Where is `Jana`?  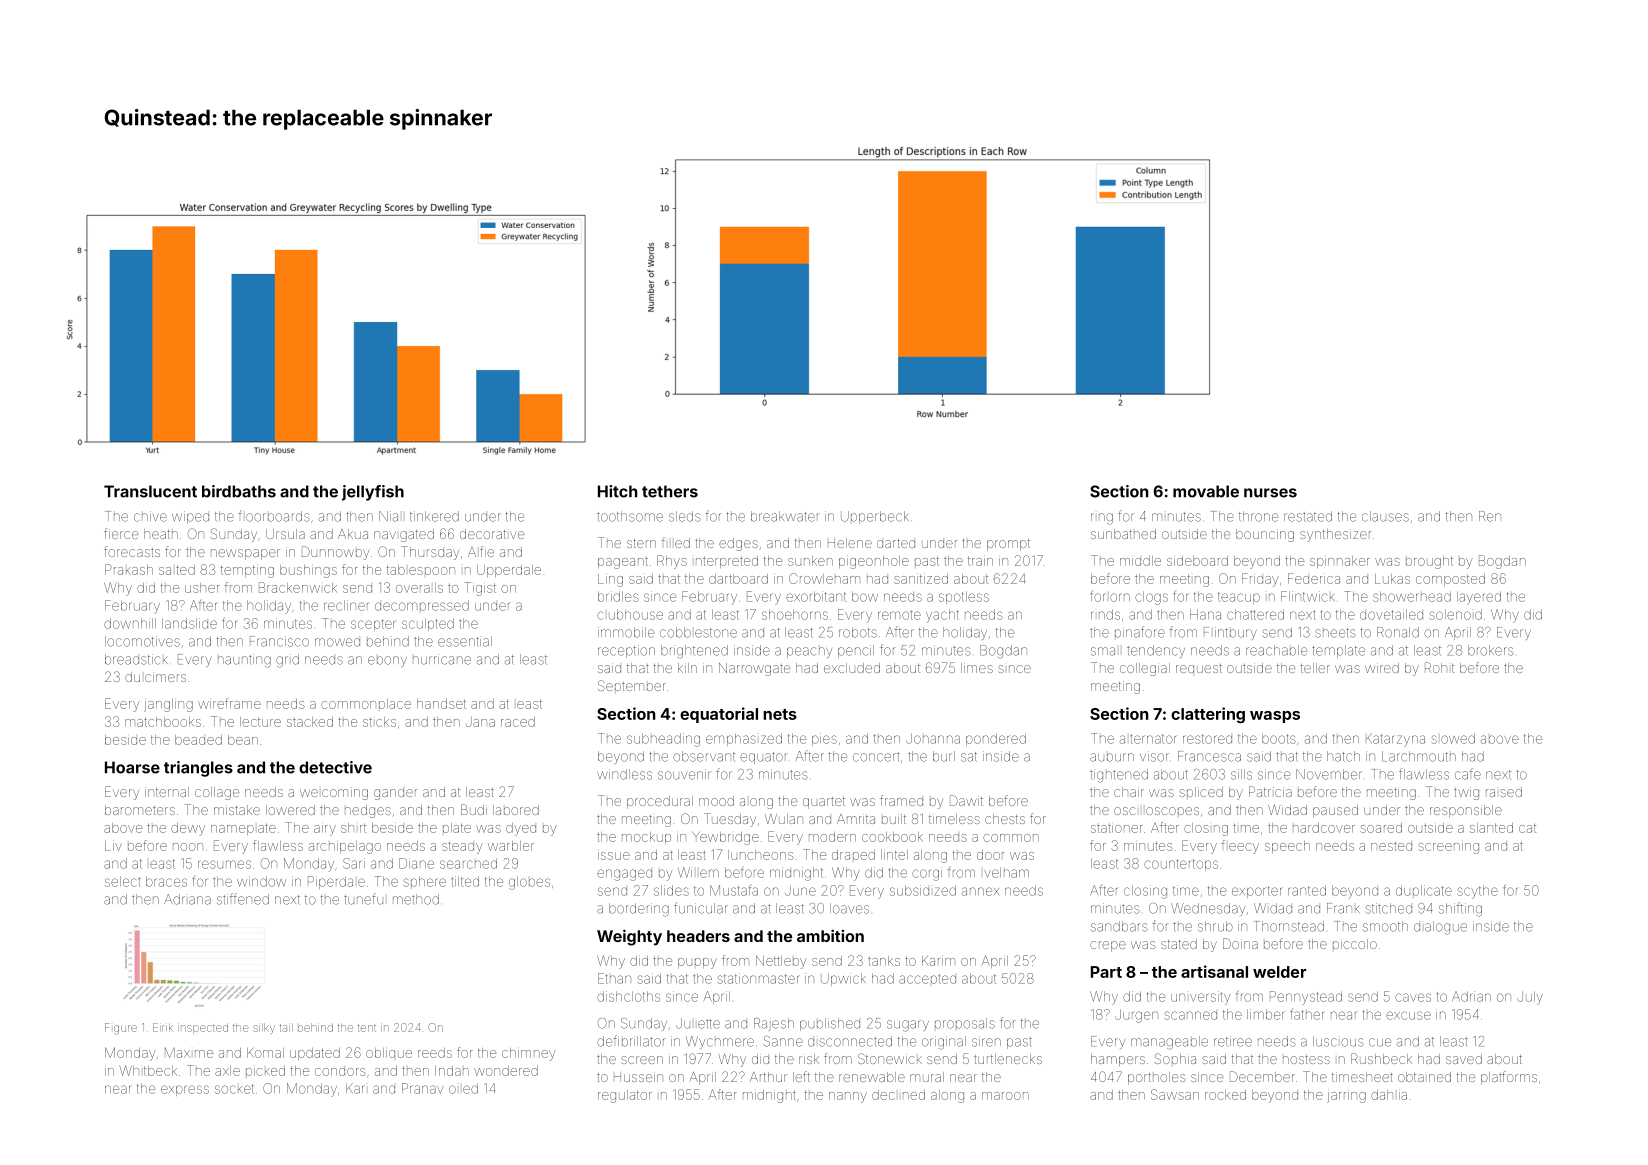
Jana is located at coordinates (480, 722).
